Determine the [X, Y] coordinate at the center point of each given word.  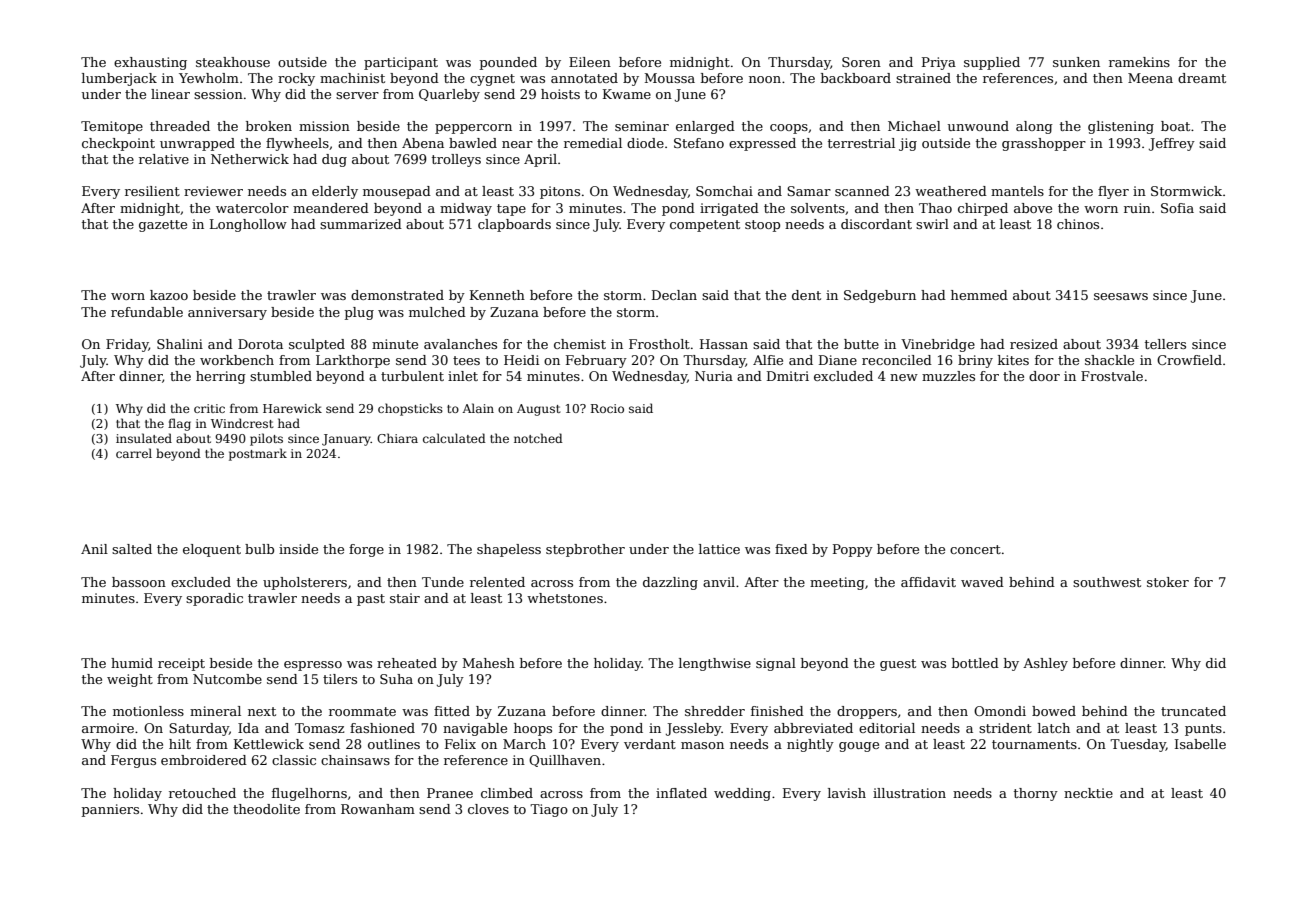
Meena [1150, 78]
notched [538, 438]
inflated [681, 793]
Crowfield [1189, 360]
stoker [1168, 582]
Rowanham [378, 809]
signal [776, 664]
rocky [296, 79]
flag [179, 424]
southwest [1107, 582]
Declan [674, 295]
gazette [163, 226]
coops [789, 129]
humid [132, 663]
